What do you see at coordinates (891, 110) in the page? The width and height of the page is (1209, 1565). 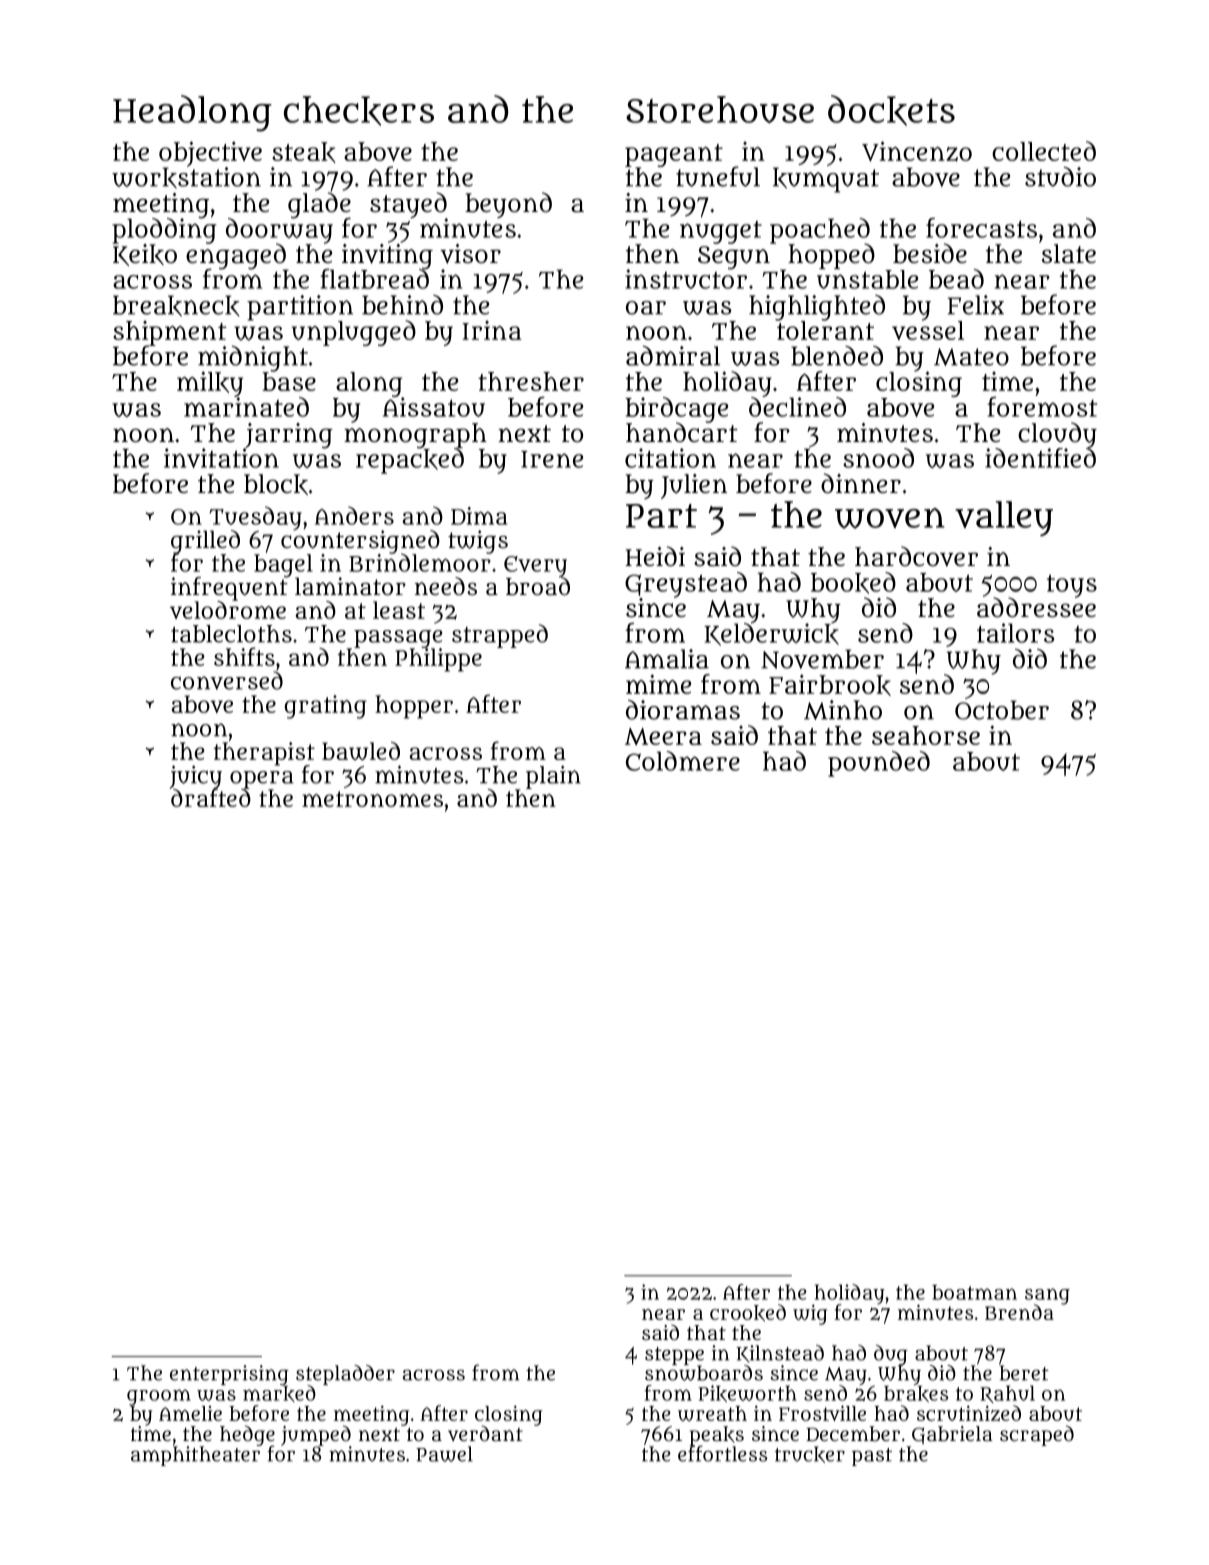 I see `dockets` at bounding box center [891, 110].
